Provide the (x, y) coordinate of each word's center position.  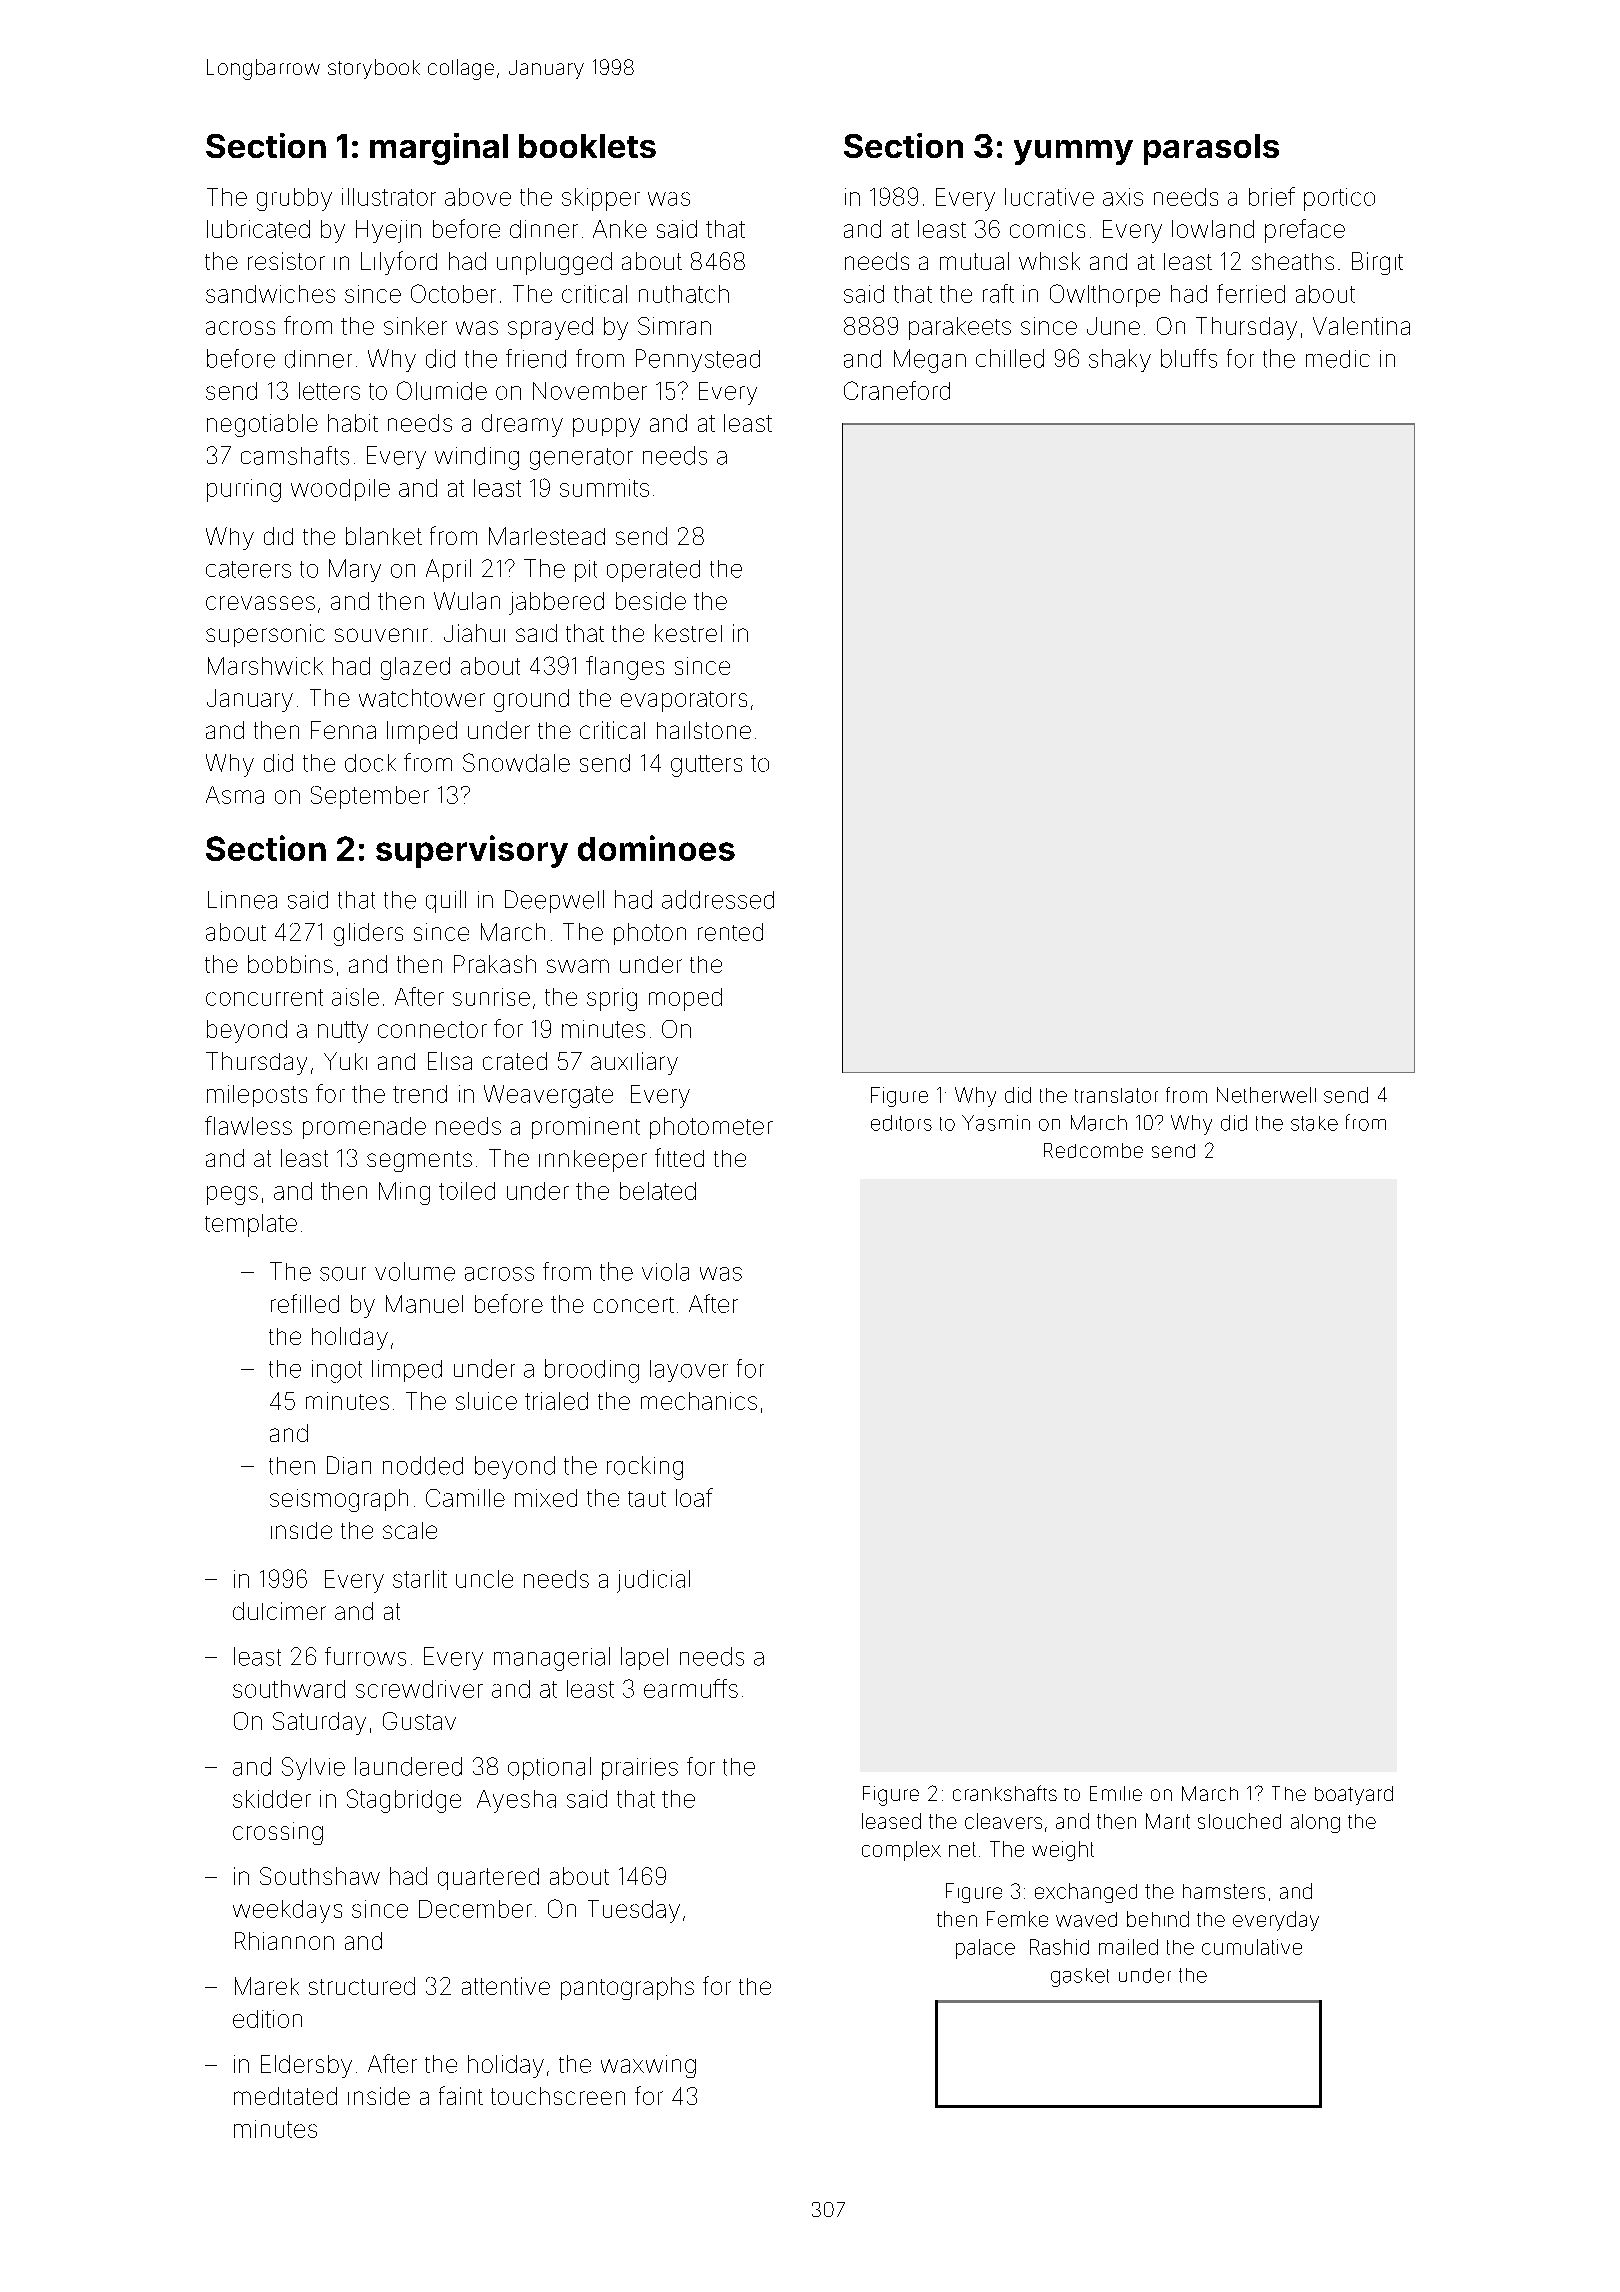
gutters (706, 766)
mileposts (257, 1096)
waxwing (648, 2066)
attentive (506, 1986)
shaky (1120, 360)
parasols (1211, 149)
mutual (974, 261)
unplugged (554, 263)
